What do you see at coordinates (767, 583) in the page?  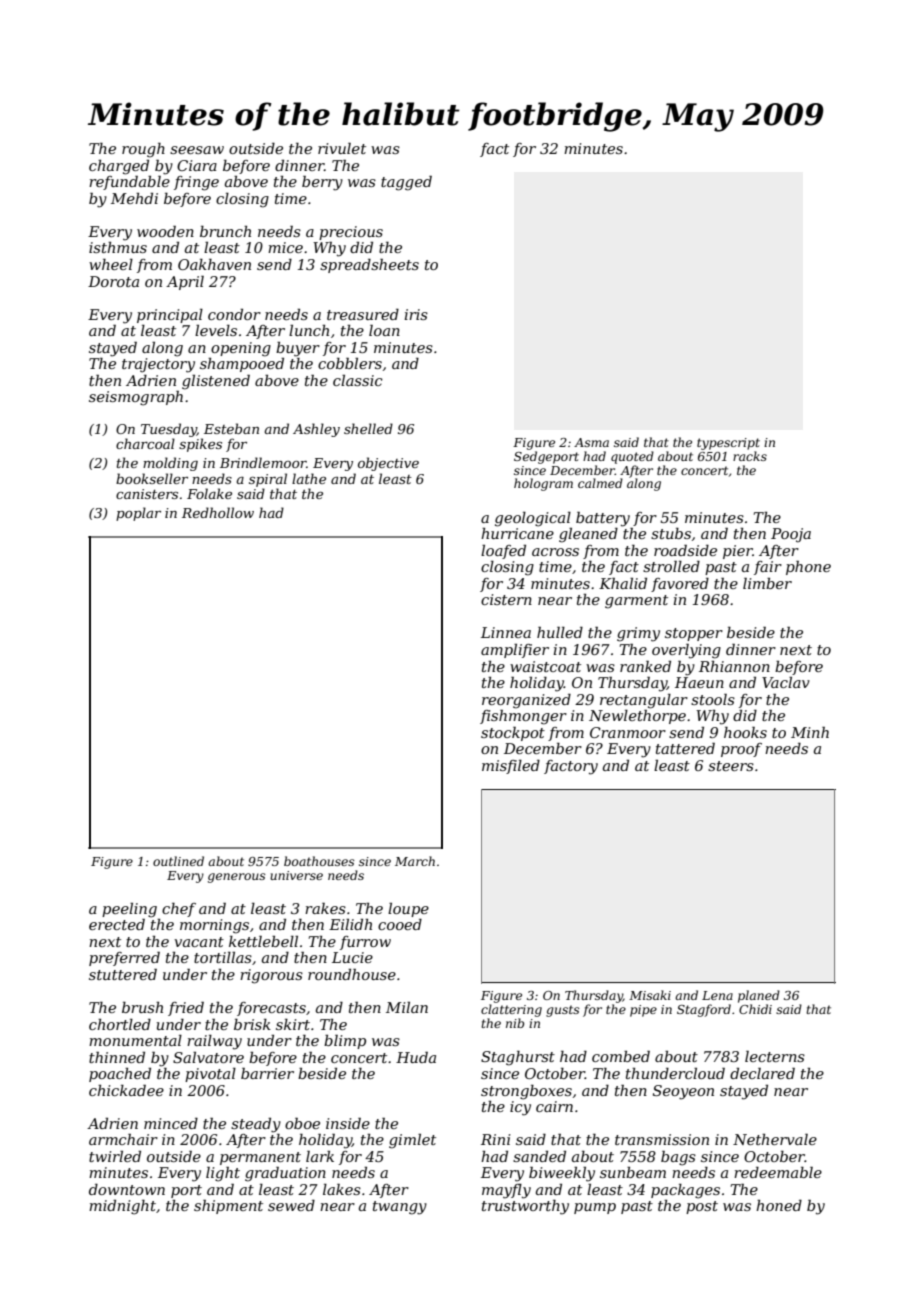 I see `limber` at bounding box center [767, 583].
